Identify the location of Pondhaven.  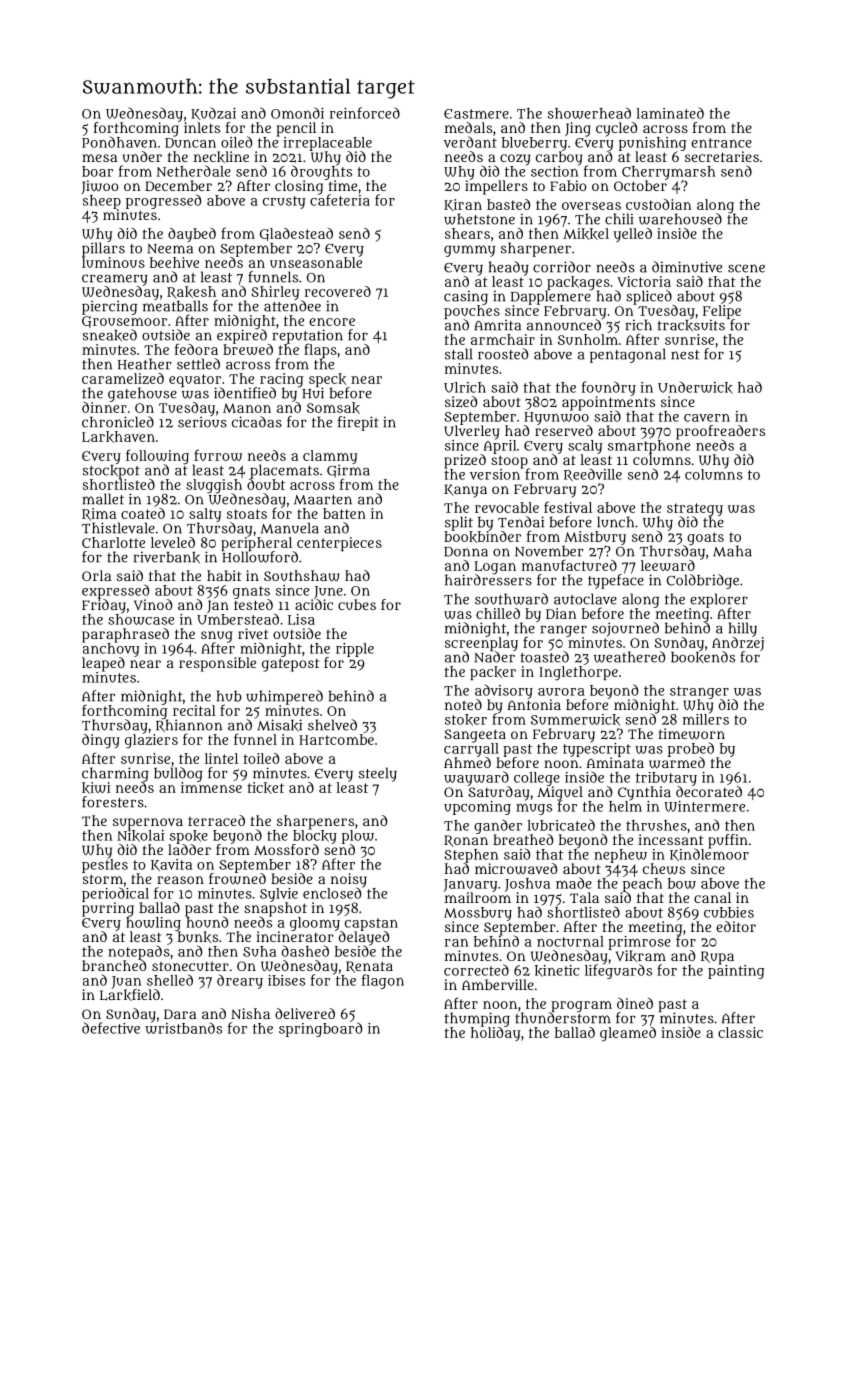
(119, 142).
